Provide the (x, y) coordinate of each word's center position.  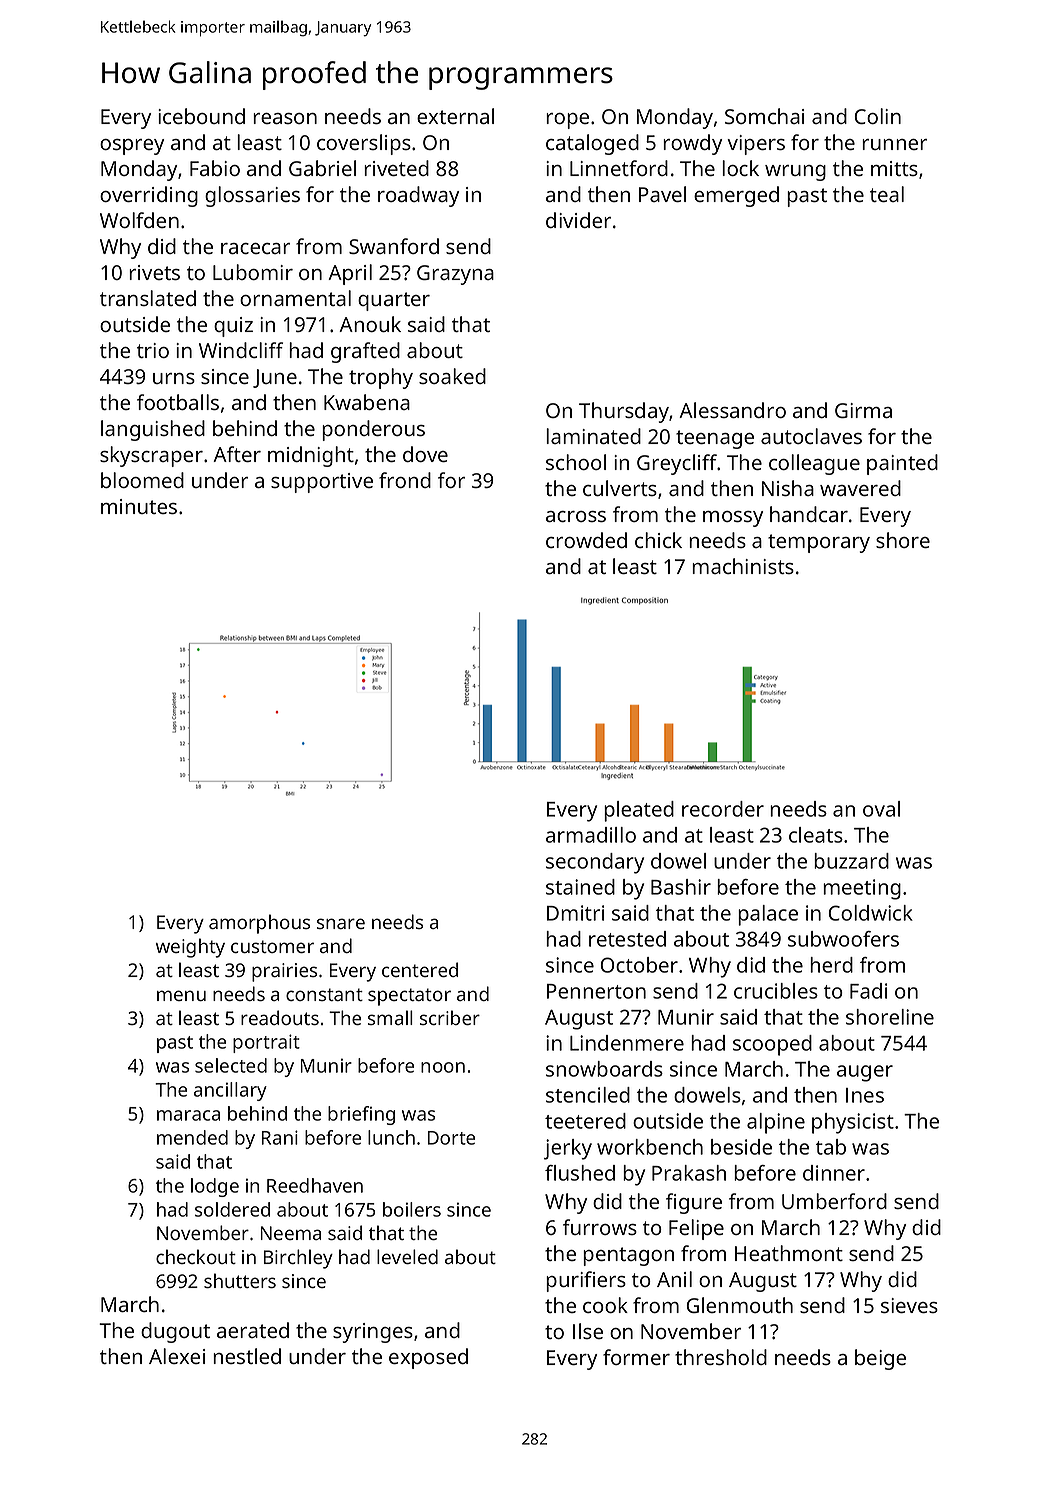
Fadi (868, 991)
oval (881, 809)
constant (324, 994)
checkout (196, 1256)
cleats (816, 835)
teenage (715, 439)
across (576, 516)
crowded (586, 540)
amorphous (259, 924)
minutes (139, 506)
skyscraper (151, 456)
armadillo (591, 835)
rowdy (692, 144)
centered (420, 969)
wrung (795, 173)
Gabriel (322, 168)
